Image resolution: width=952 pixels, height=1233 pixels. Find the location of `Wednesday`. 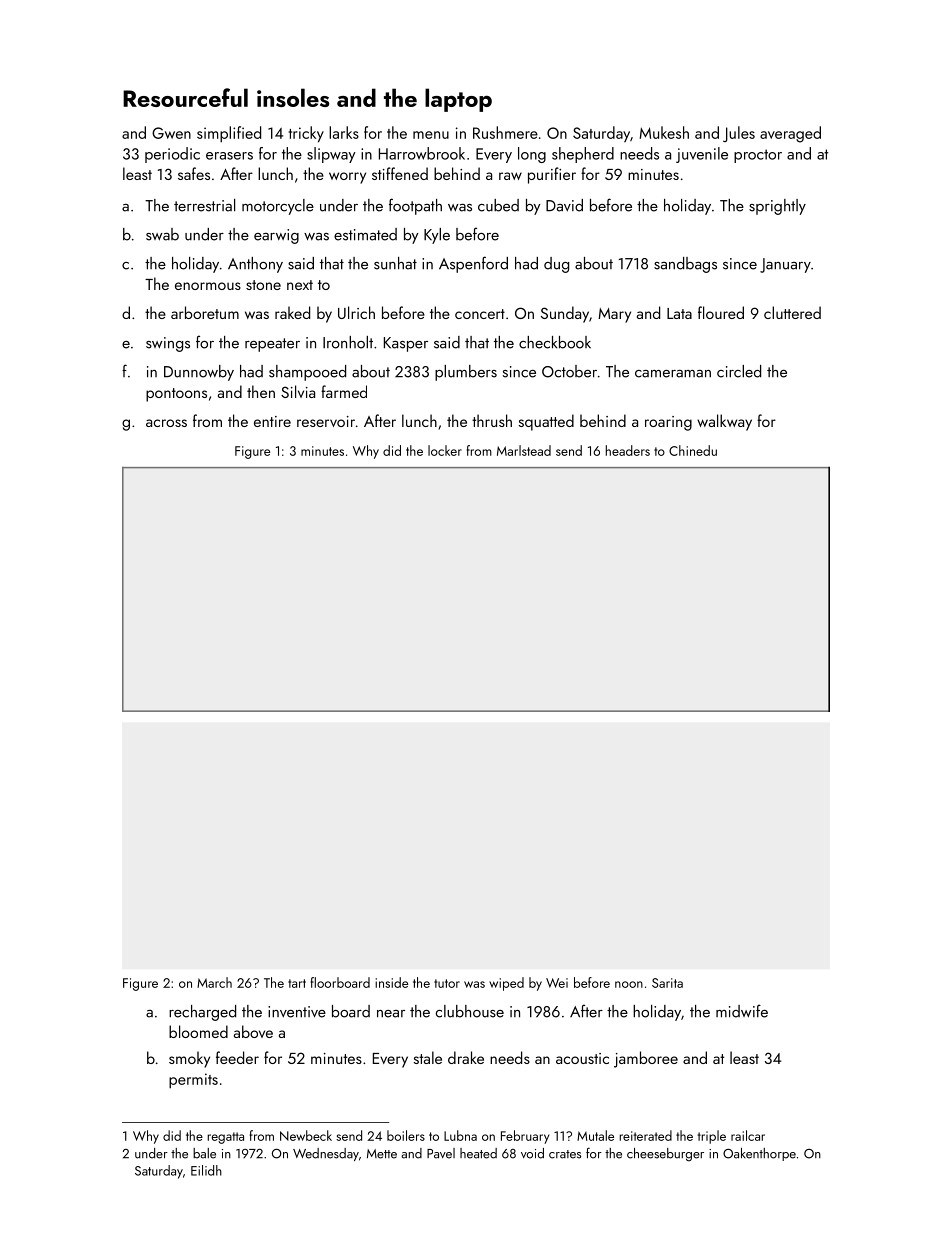

Wednesday is located at coordinates (326, 1154).
